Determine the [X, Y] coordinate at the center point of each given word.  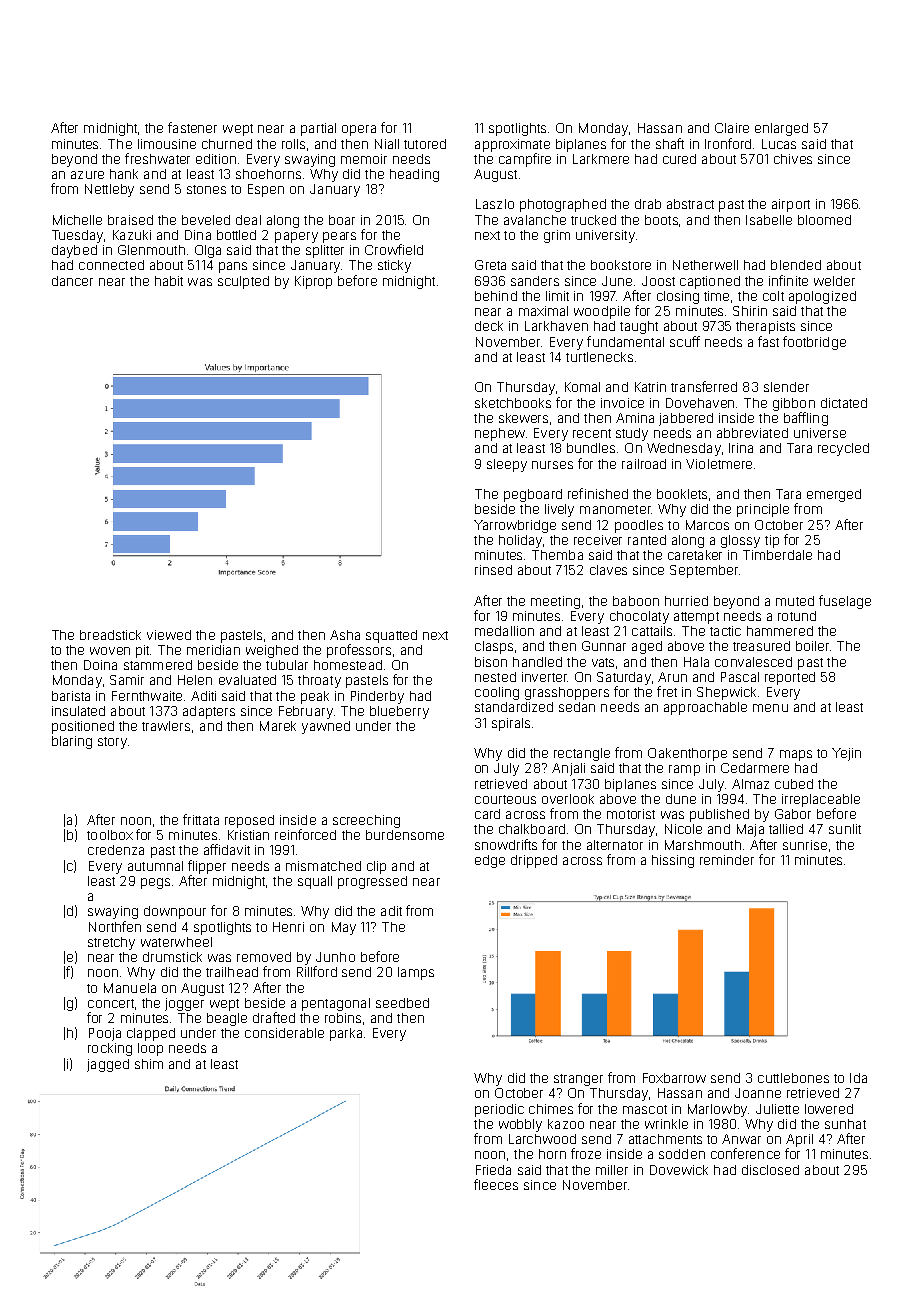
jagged [108, 1065]
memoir [364, 159]
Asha [345, 635]
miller [612, 1170]
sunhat [845, 1124]
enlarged [781, 129]
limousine [167, 144]
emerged [834, 495]
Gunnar [604, 646]
